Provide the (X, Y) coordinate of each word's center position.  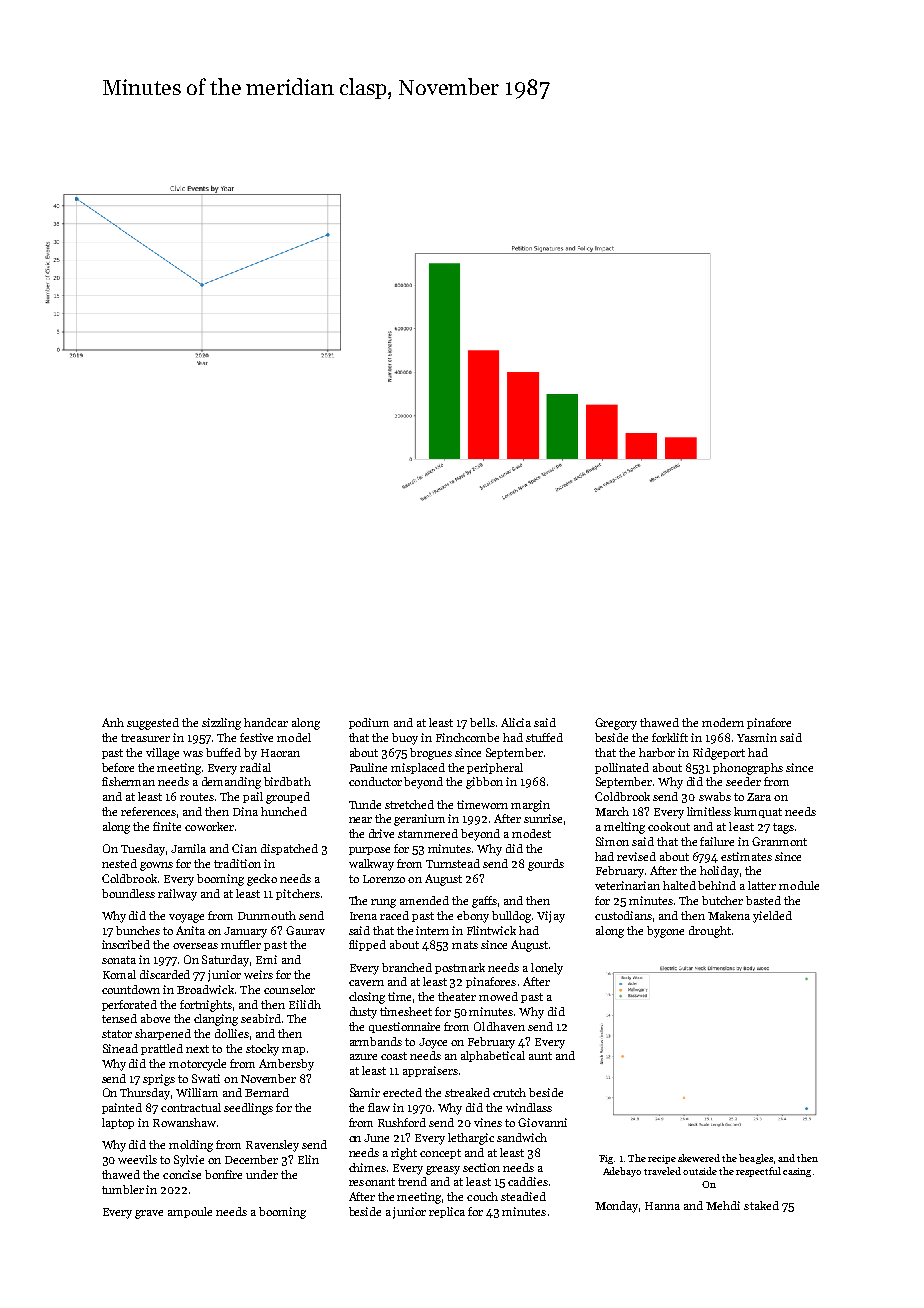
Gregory (616, 724)
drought (710, 932)
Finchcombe (467, 737)
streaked (467, 1092)
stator (117, 1034)
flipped (367, 945)
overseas (195, 946)
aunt (540, 1056)
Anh (113, 722)
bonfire (223, 1174)
